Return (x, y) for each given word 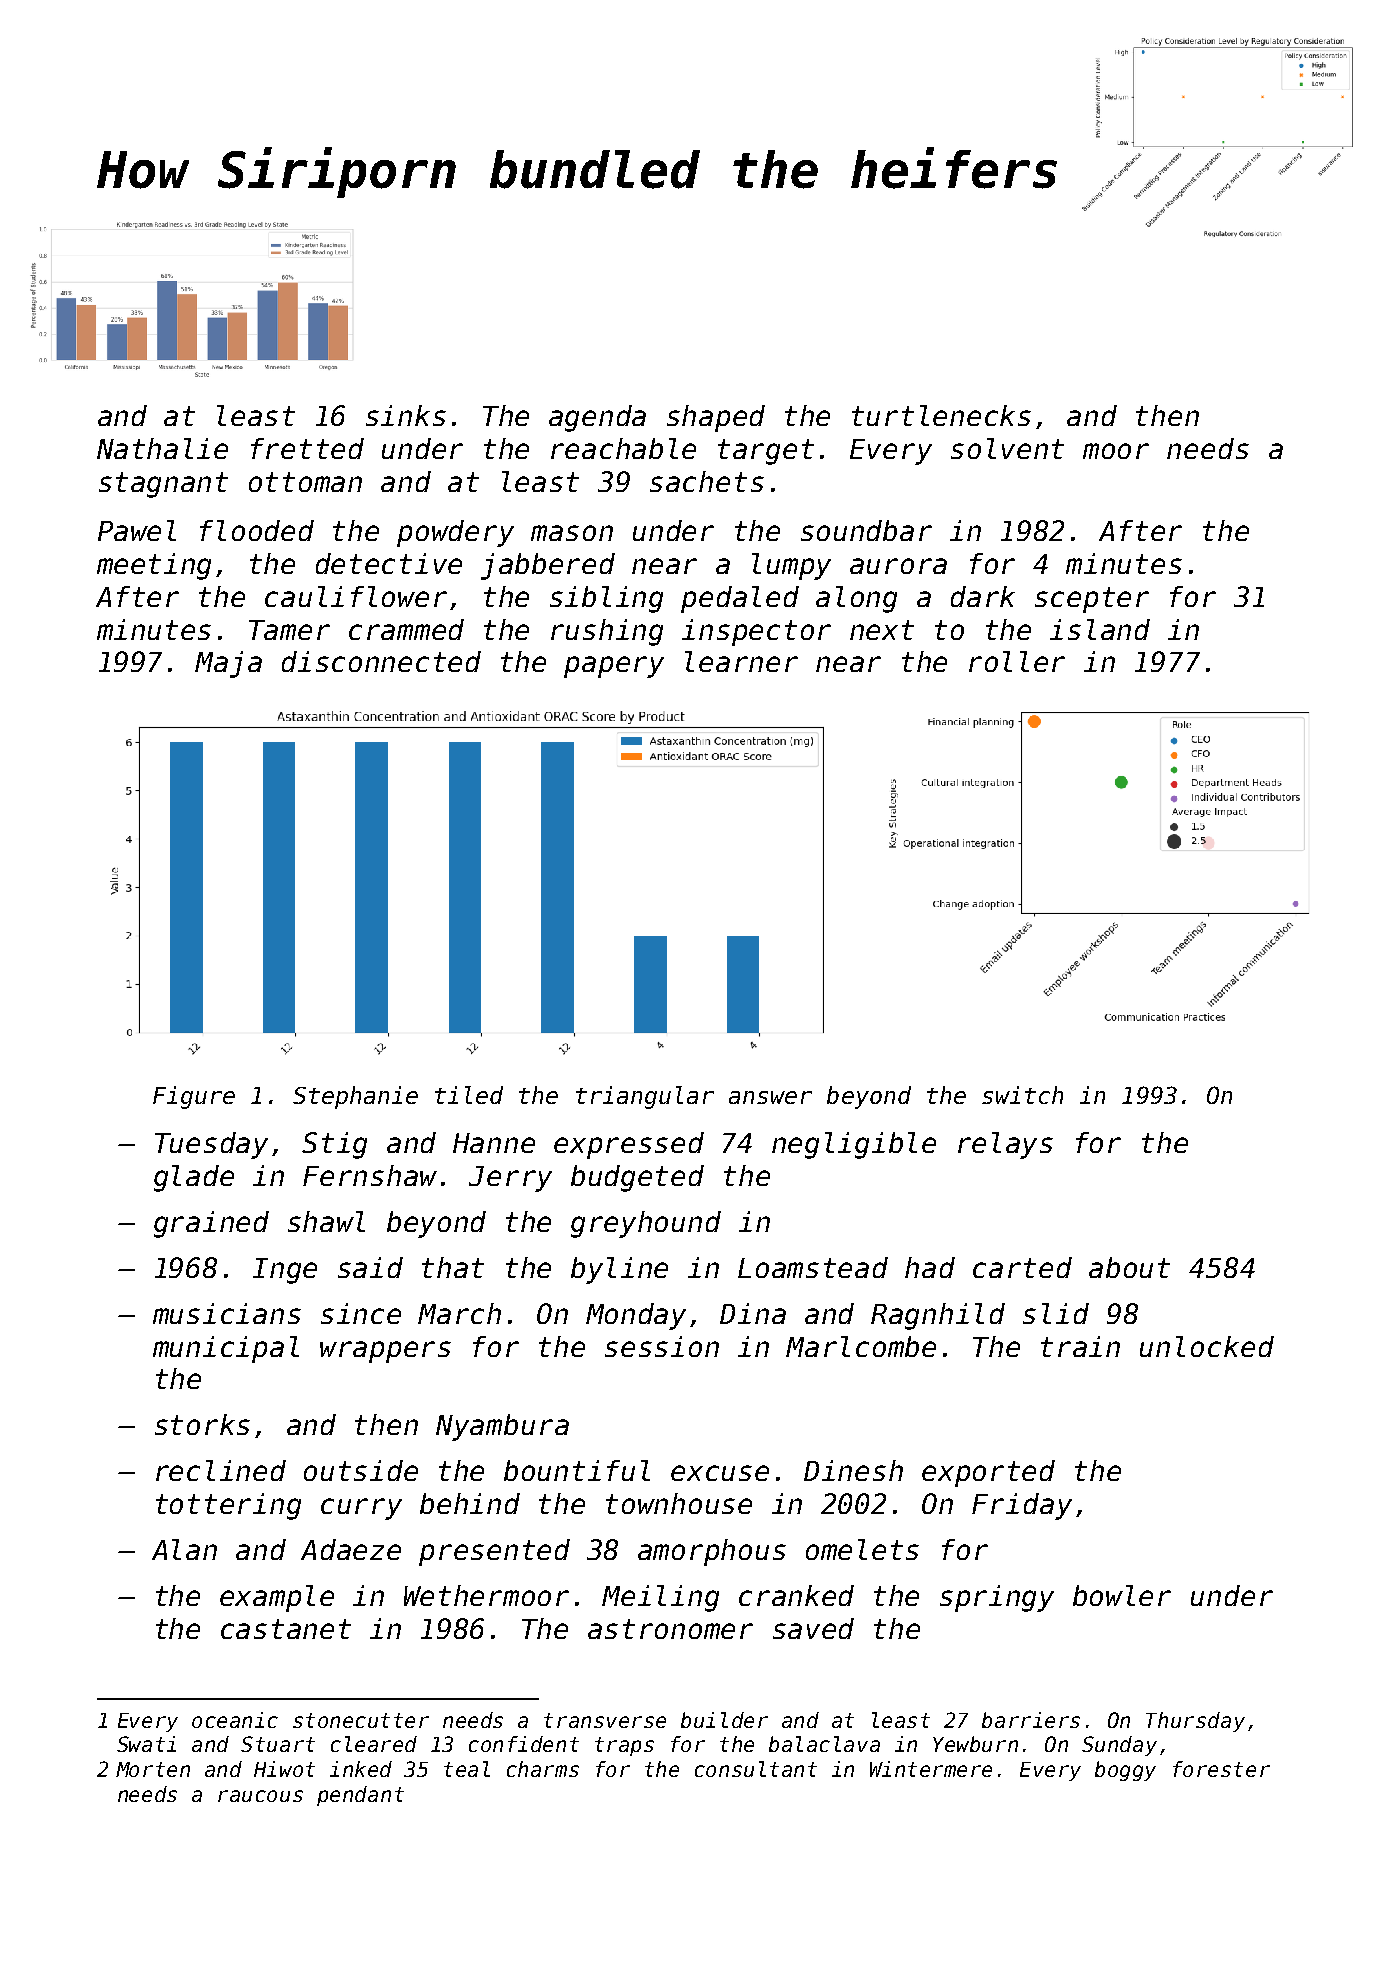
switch (1022, 1095)
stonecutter (361, 1720)
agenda (597, 418)
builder (724, 1720)
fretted (307, 448)
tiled (469, 1095)
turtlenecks (941, 415)
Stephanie (355, 1097)
